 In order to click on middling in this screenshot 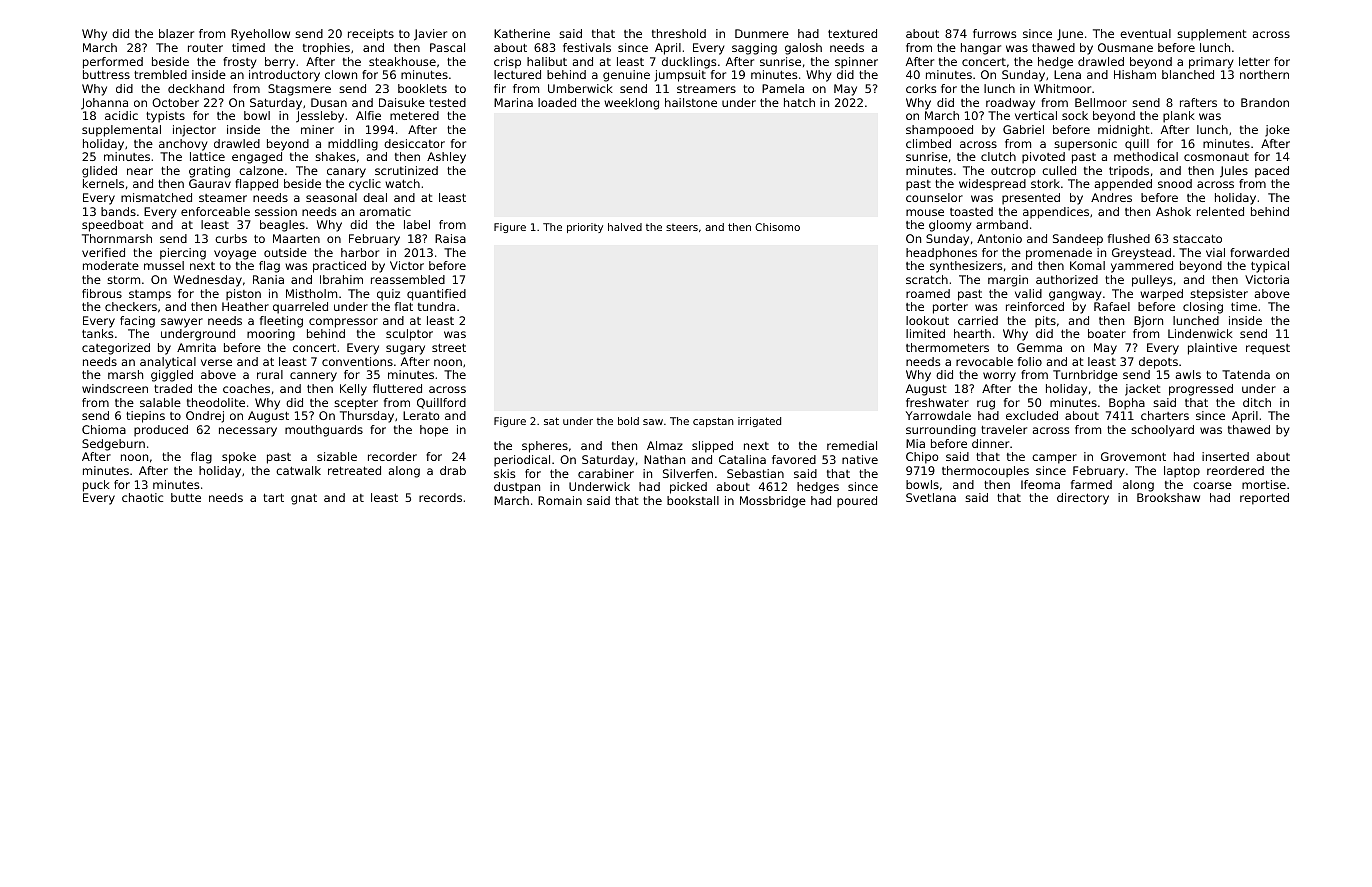, I will do `click(353, 145)`.
